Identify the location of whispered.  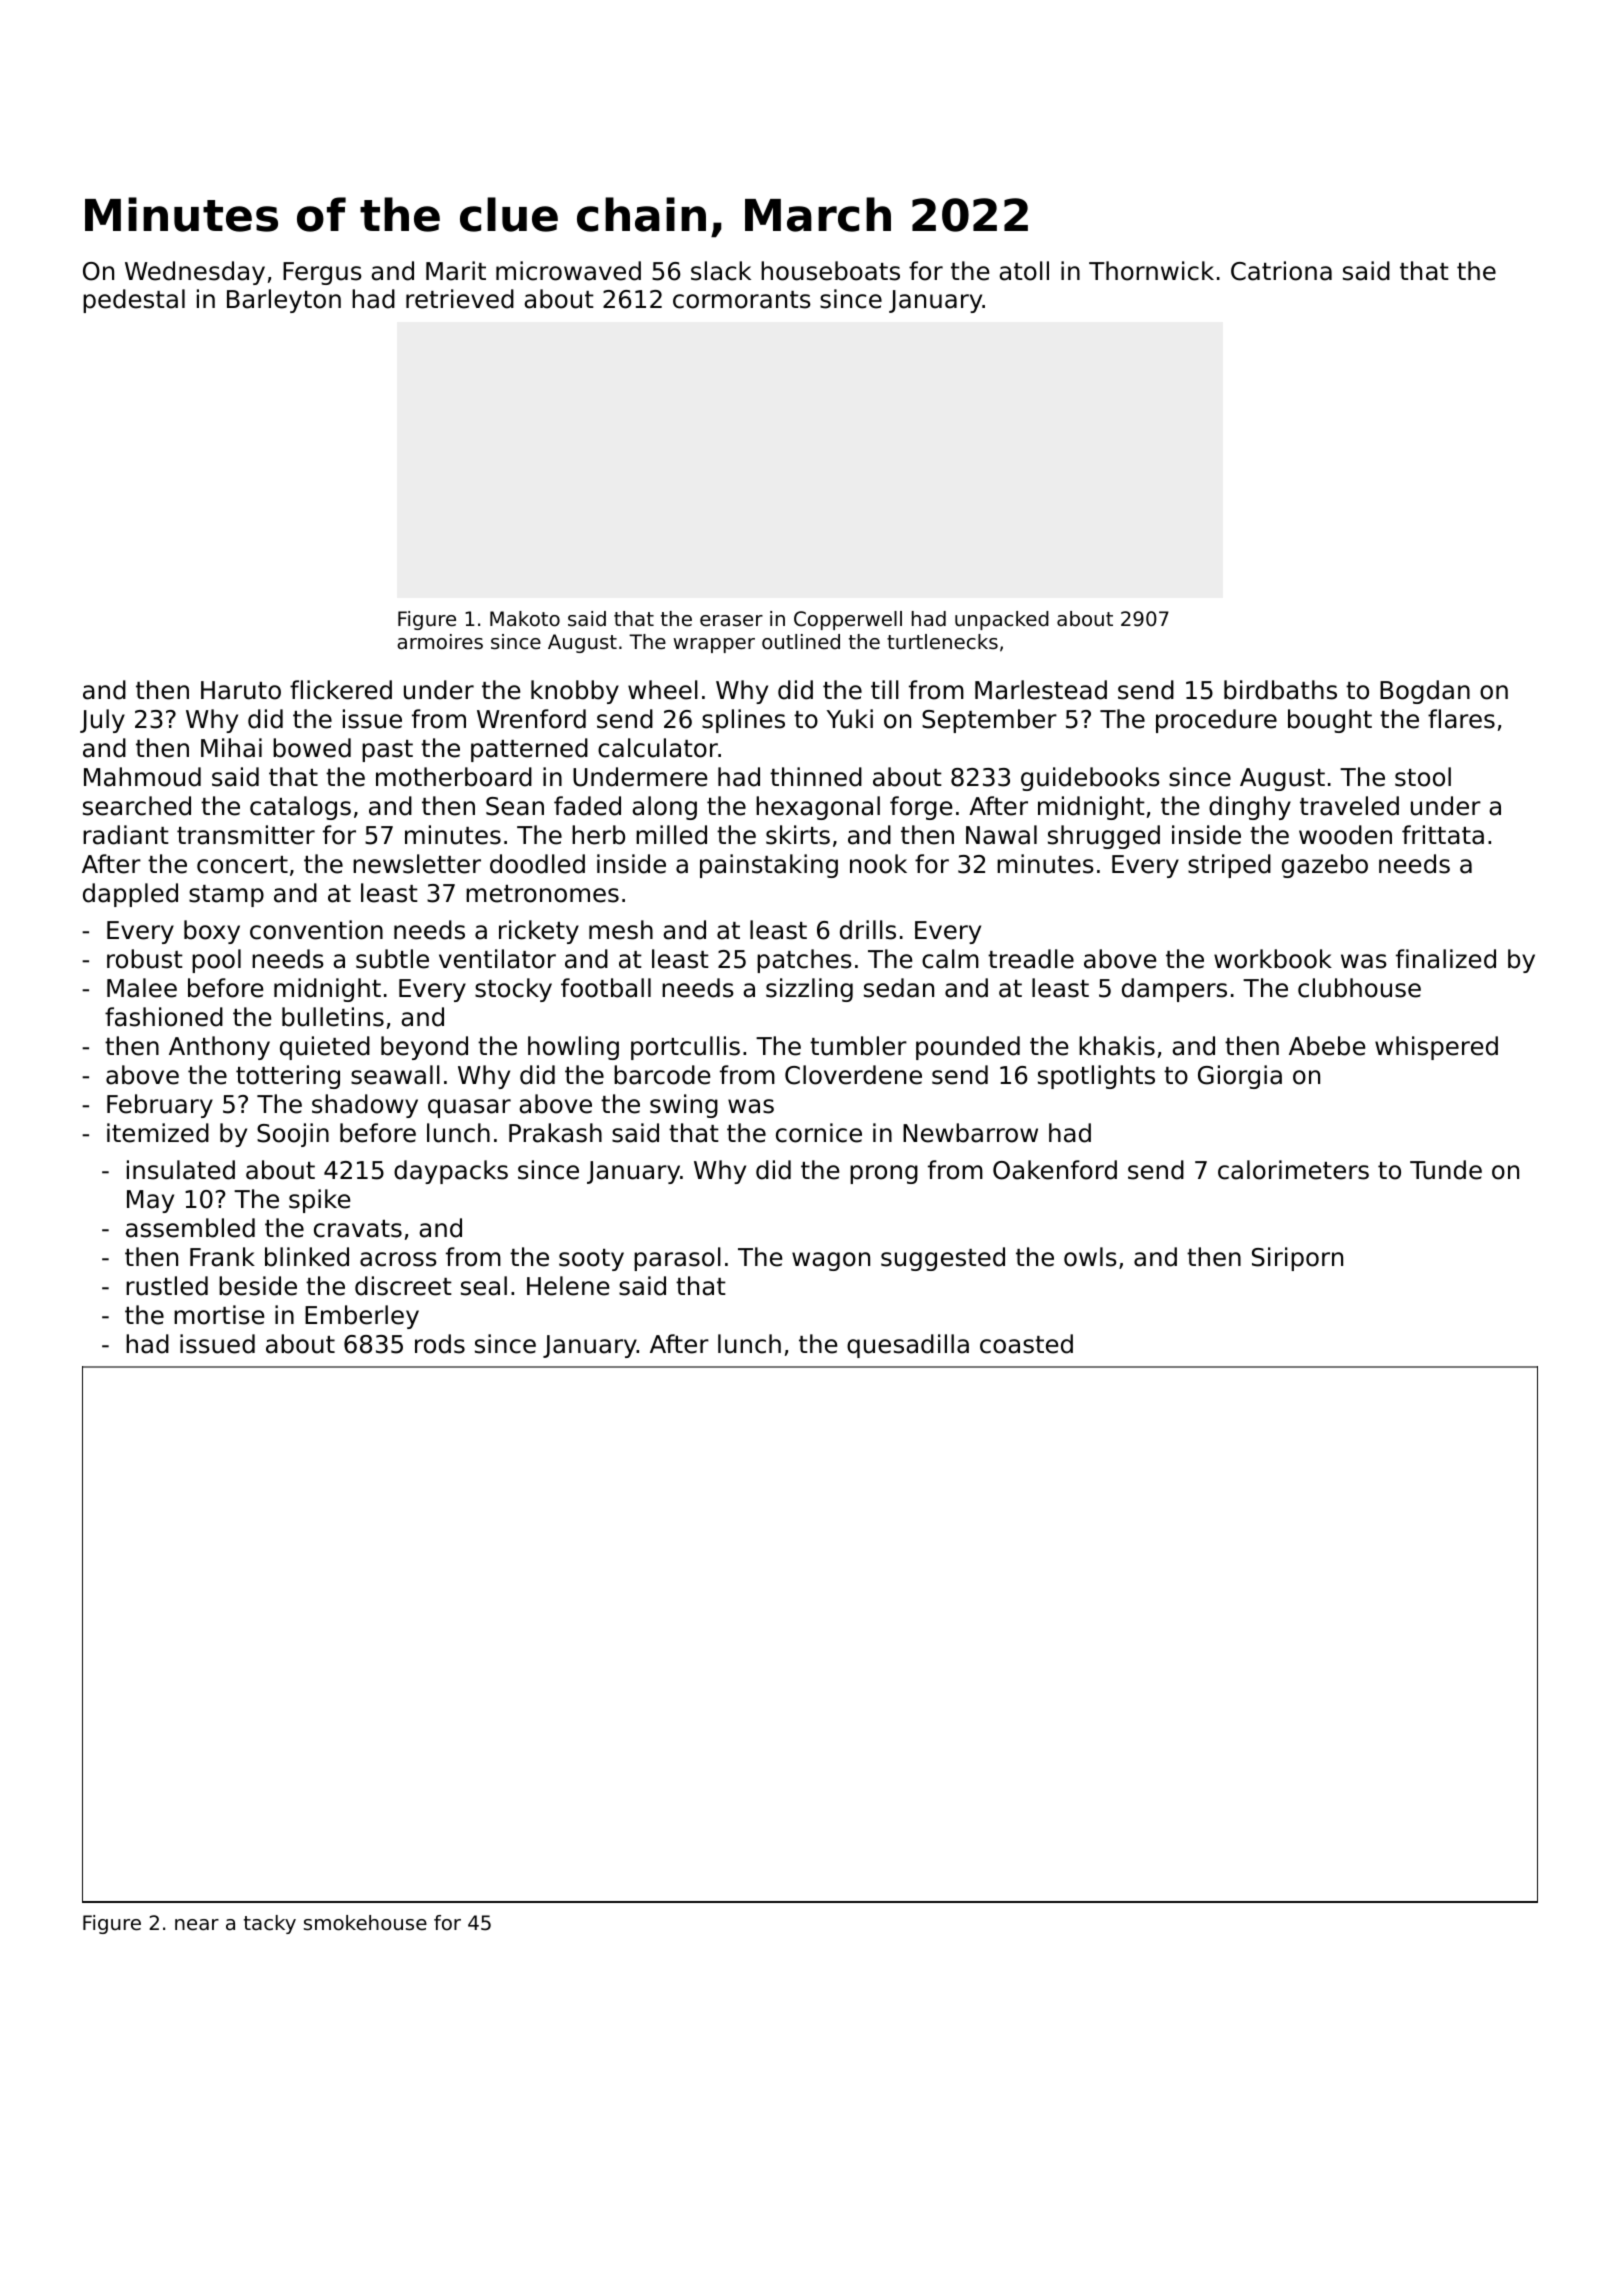
(1436, 1048).
